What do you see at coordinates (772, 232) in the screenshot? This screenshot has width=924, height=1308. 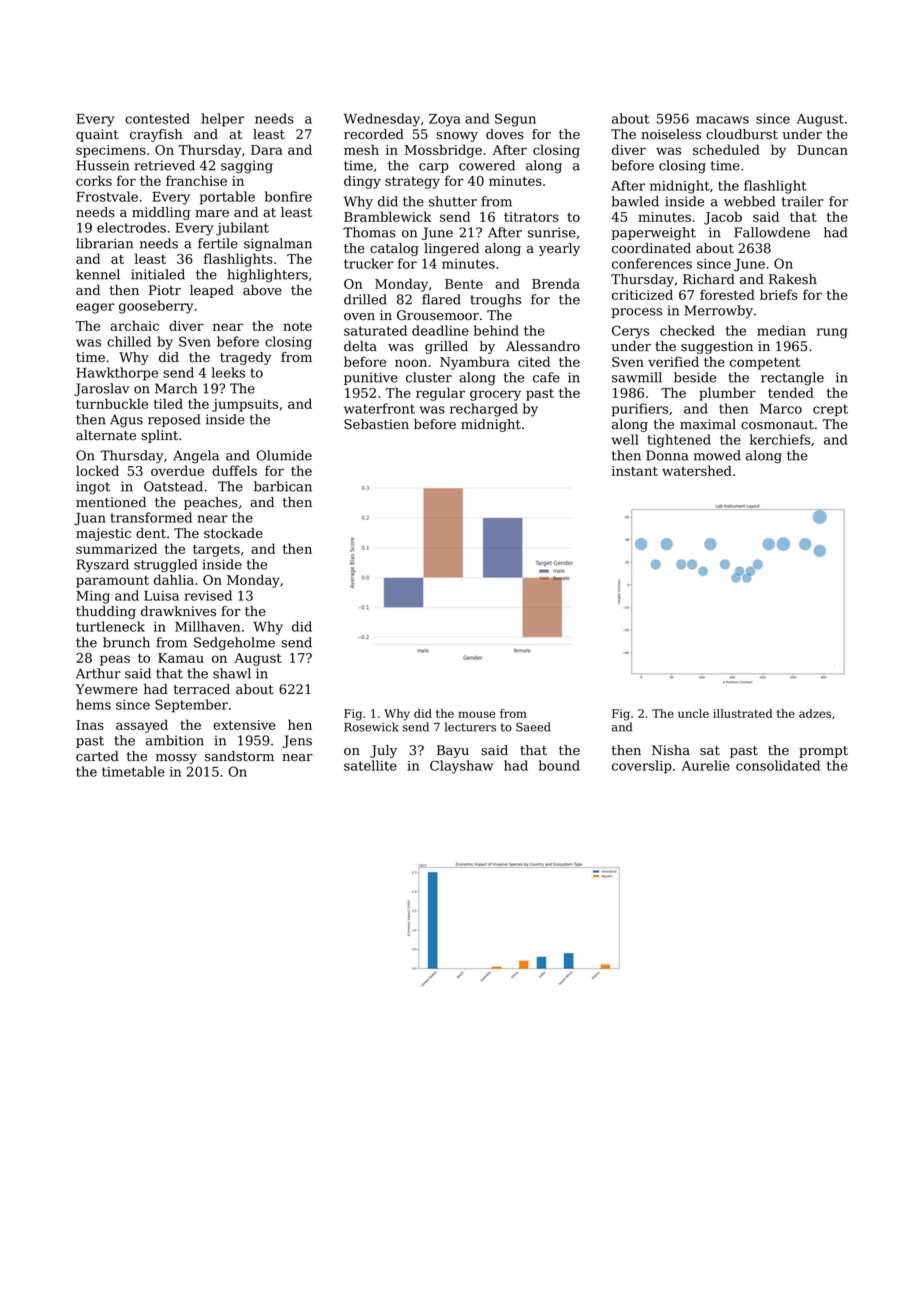 I see `Fallowdene` at bounding box center [772, 232].
